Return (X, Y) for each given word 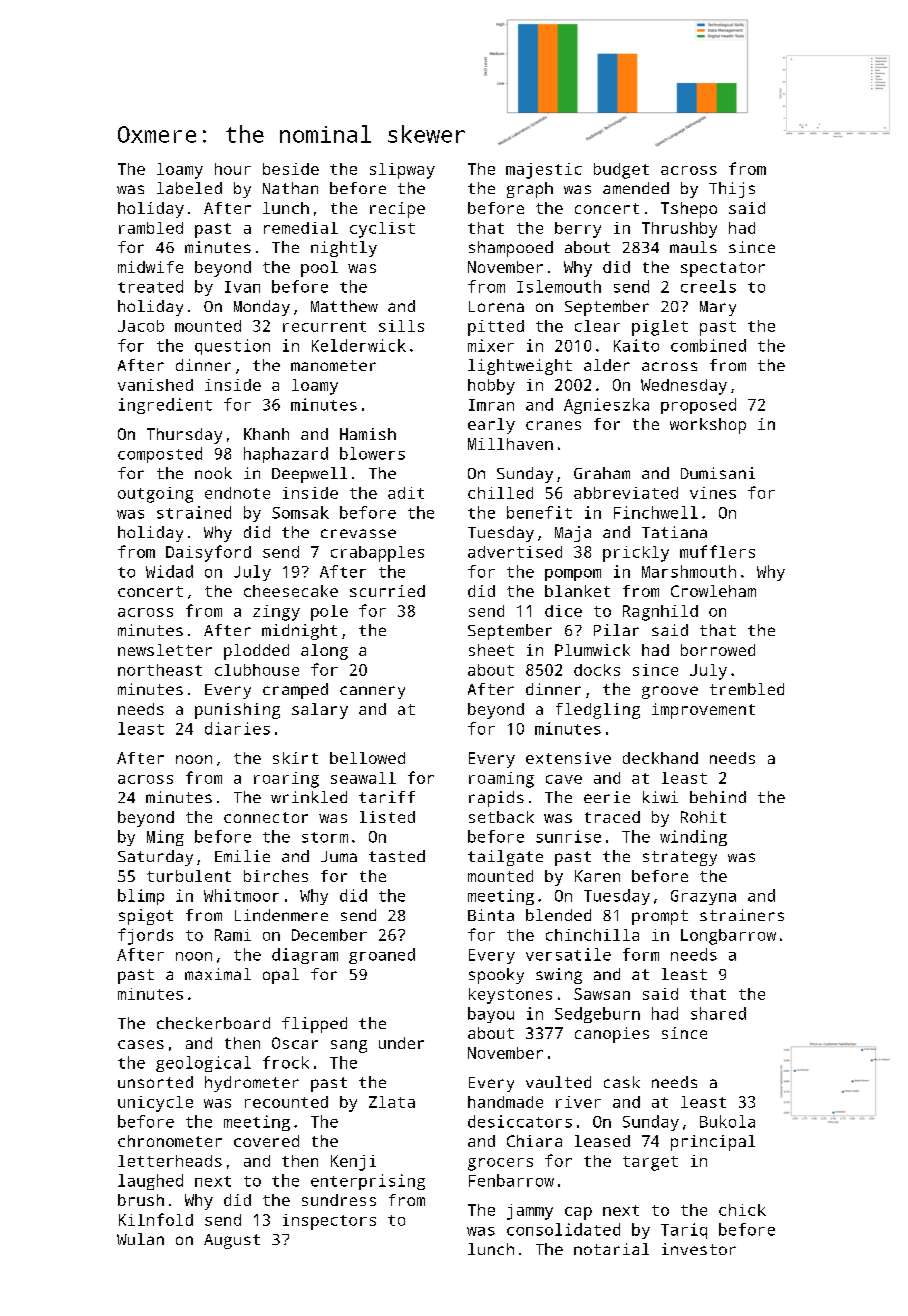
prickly (636, 554)
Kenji (353, 1163)
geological (203, 1064)
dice (563, 611)
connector (266, 817)
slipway (402, 171)
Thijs (732, 190)
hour (233, 169)
